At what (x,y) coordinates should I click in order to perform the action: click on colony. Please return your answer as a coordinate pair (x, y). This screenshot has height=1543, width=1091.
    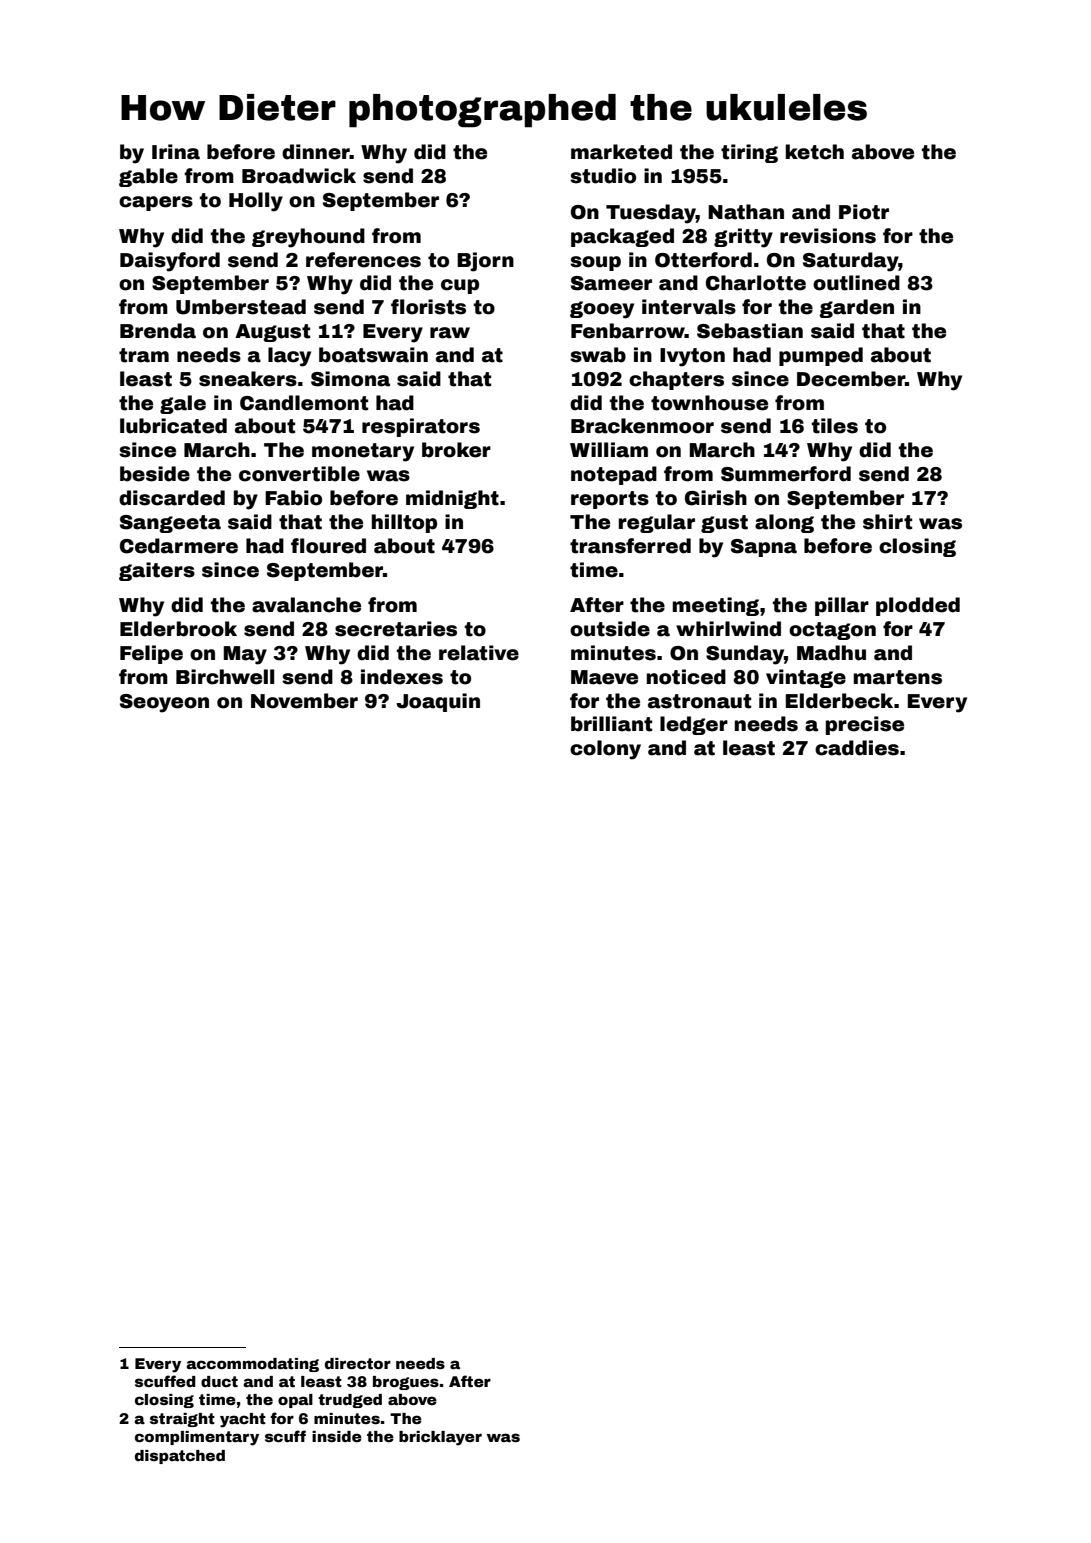
    Looking at the image, I should click on (605, 750).
